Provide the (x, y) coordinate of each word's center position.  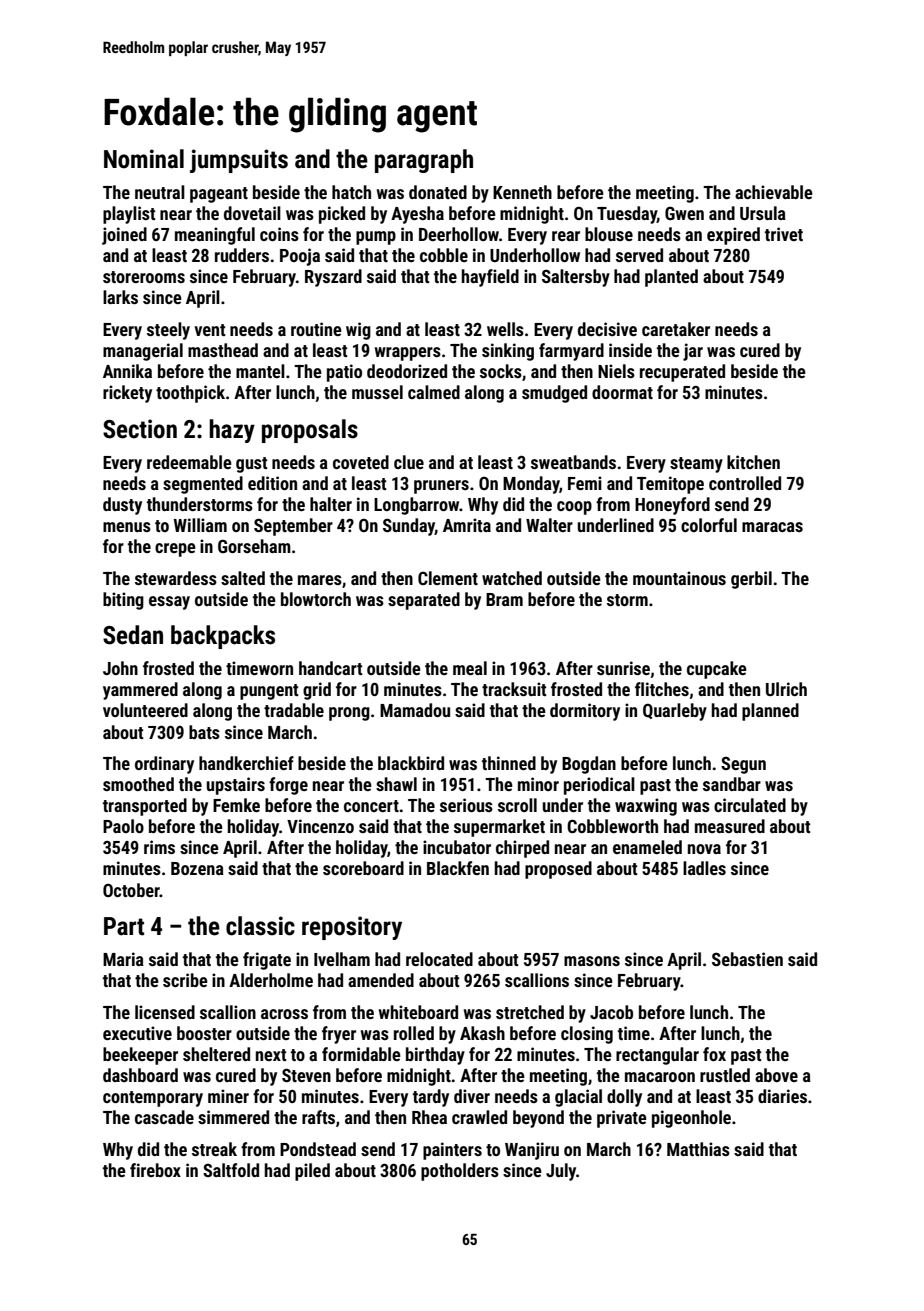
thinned (509, 763)
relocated (439, 959)
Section (140, 429)
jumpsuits (239, 161)
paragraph (424, 161)
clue (409, 462)
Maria (123, 959)
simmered (233, 1117)
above (776, 1075)
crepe (175, 550)
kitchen (753, 462)
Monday (531, 485)
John (120, 668)
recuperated (682, 373)
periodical (599, 786)
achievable (774, 192)
